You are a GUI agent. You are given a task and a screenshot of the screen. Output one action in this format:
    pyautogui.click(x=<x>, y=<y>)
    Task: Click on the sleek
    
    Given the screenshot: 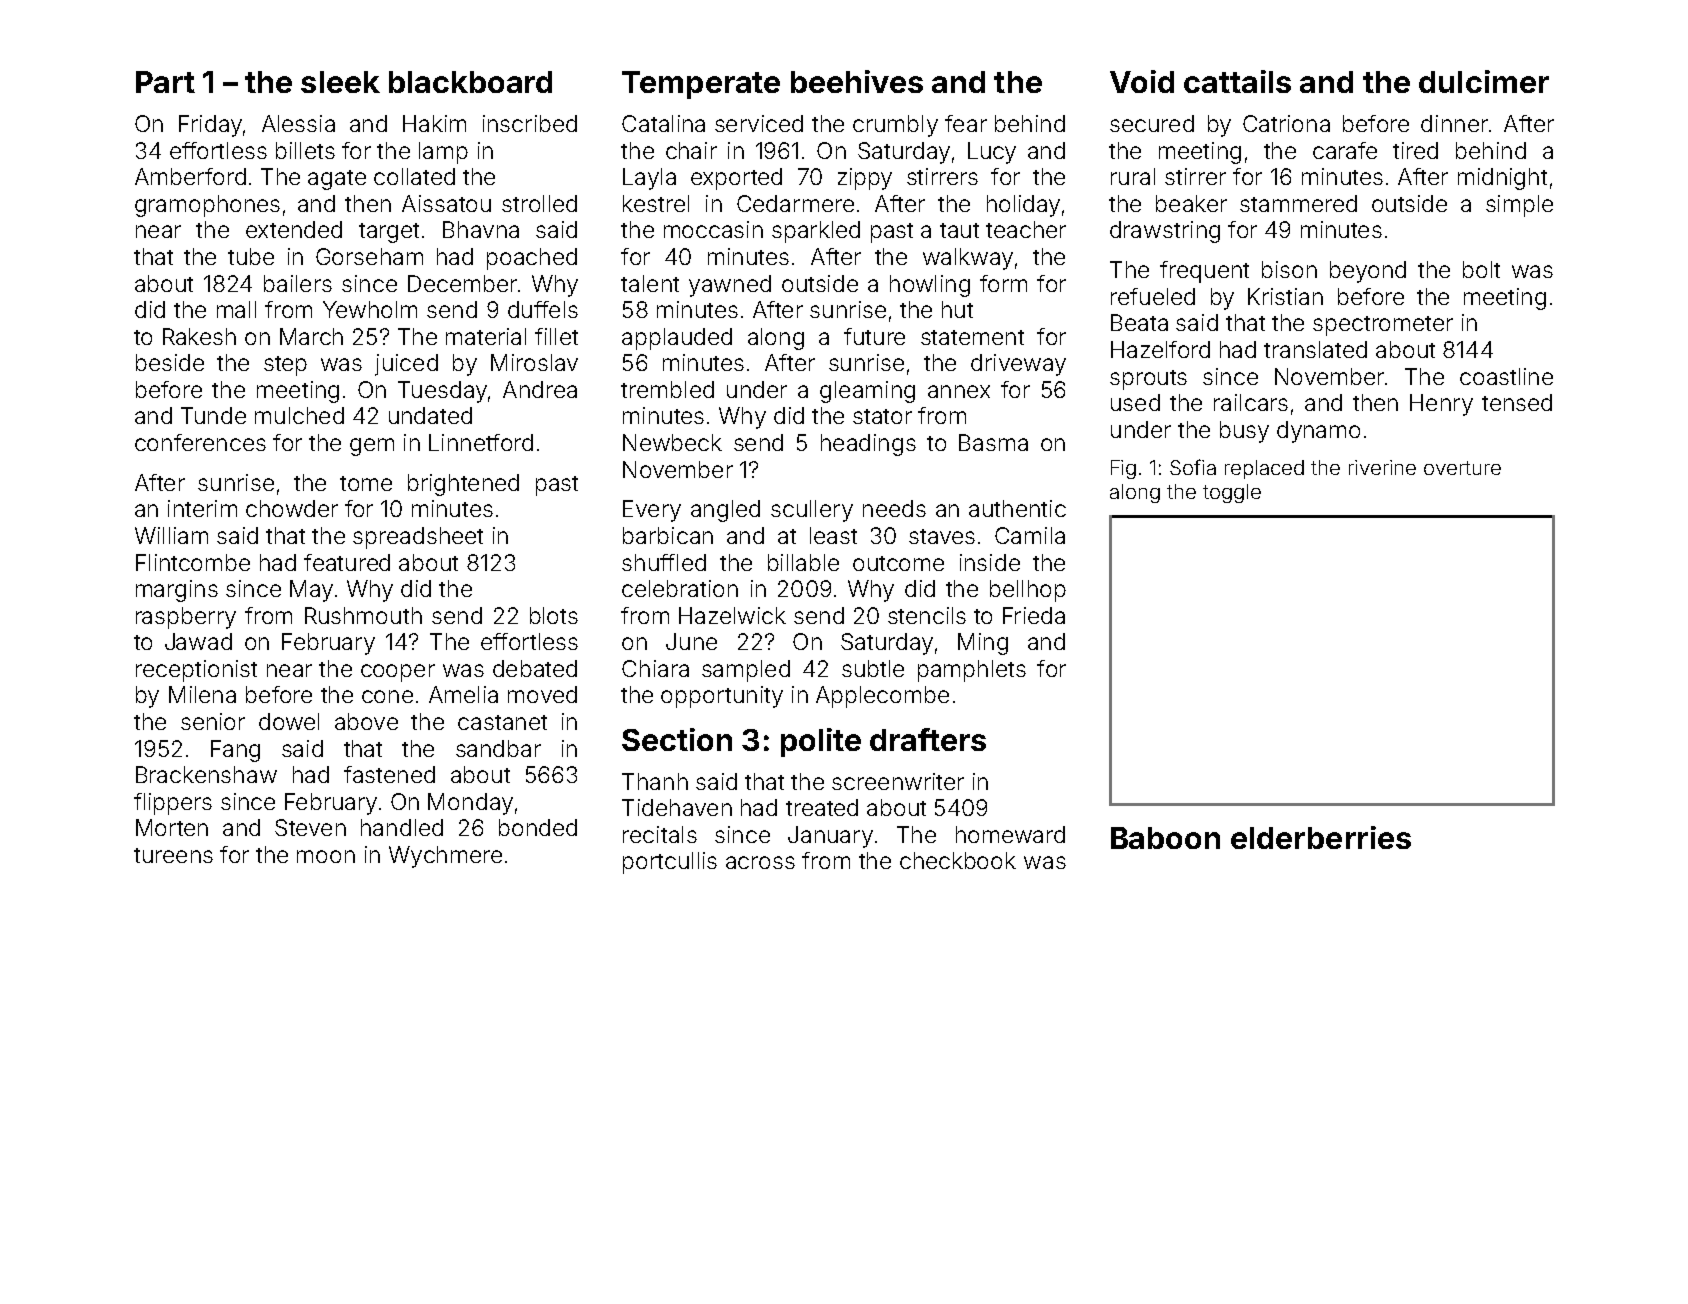 What is the action you would take?
    pyautogui.click(x=340, y=82)
